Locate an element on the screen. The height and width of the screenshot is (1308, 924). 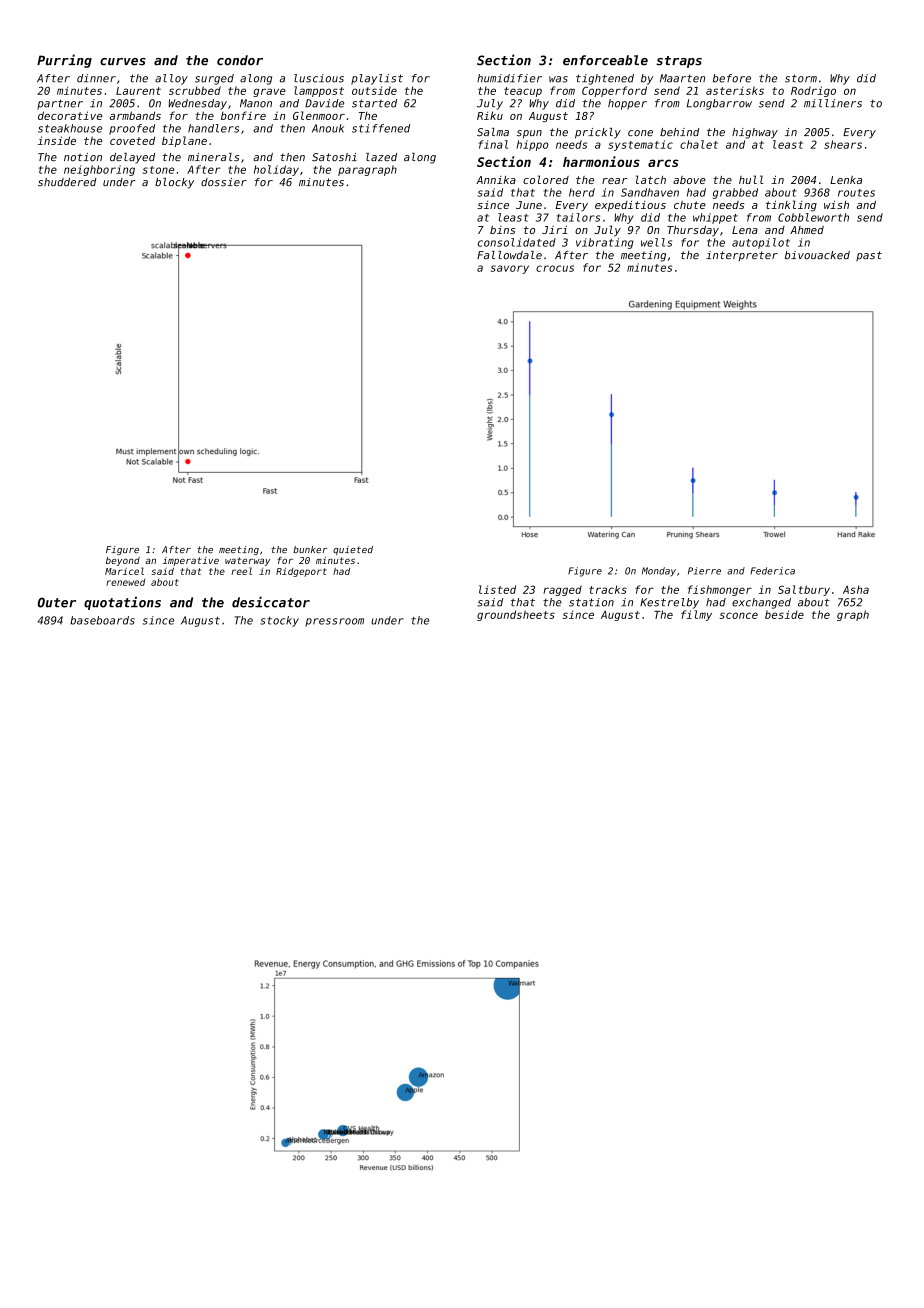
shuddered is located at coordinates (67, 182).
